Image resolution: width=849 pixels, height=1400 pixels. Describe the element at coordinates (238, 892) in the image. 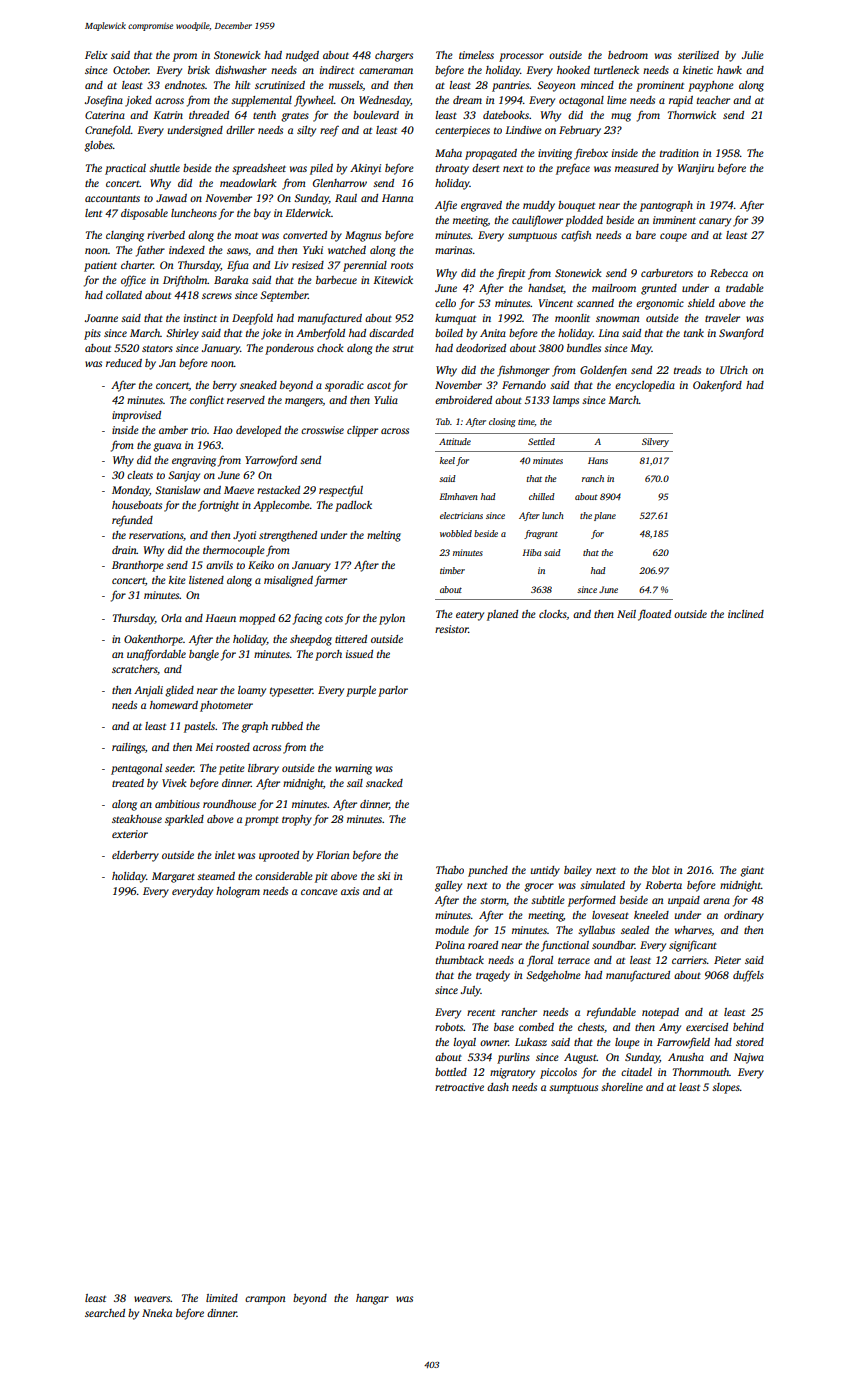

I see `hologram` at that location.
